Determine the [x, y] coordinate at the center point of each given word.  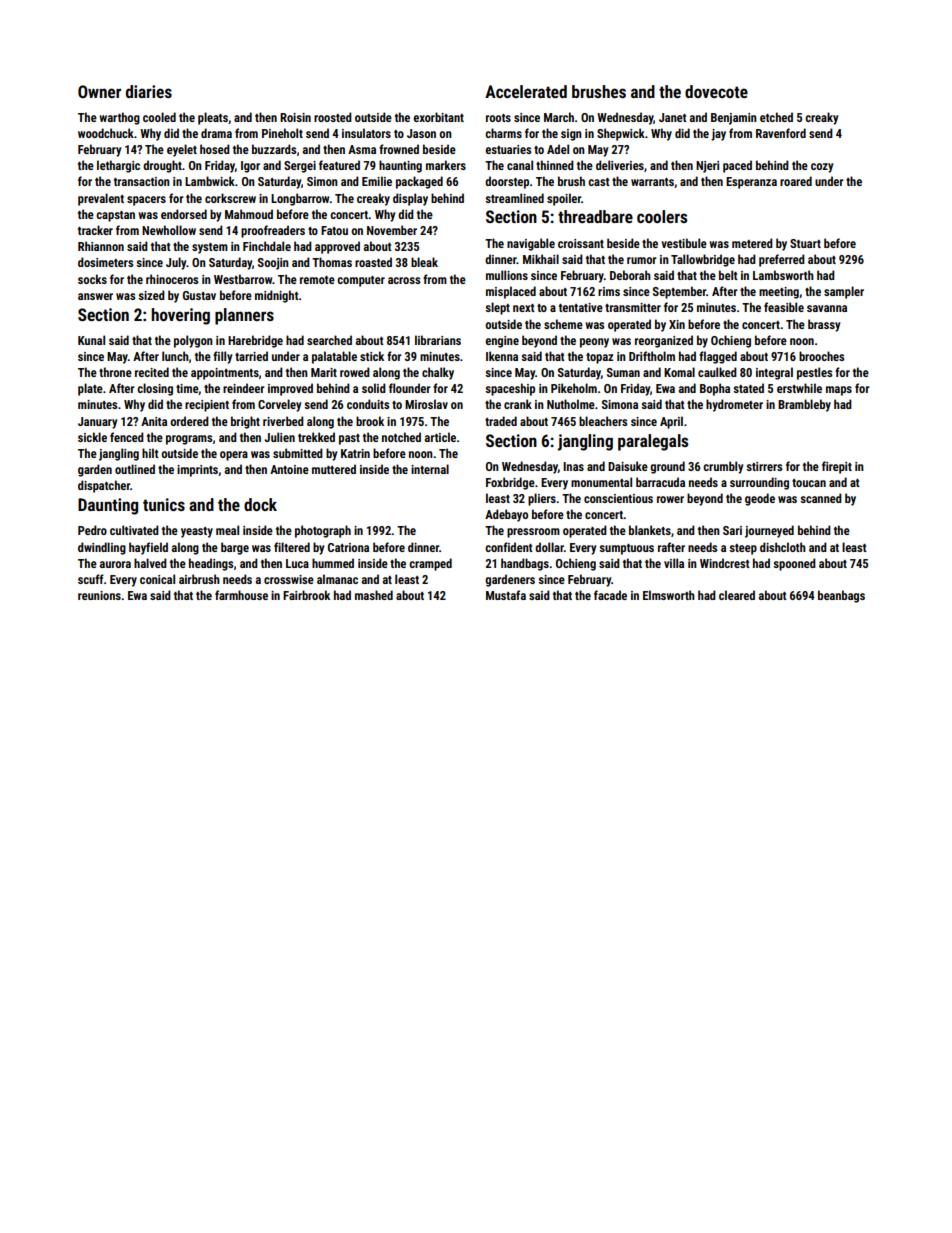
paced [737, 166]
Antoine [289, 469]
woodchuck [106, 133]
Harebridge [255, 341]
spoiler [564, 199]
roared [796, 181]
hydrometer [734, 405]
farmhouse [241, 595]
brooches [821, 356]
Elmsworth [669, 595]
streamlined [514, 198]
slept [497, 308]
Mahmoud [249, 214]
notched [401, 437]
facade [610, 595]
